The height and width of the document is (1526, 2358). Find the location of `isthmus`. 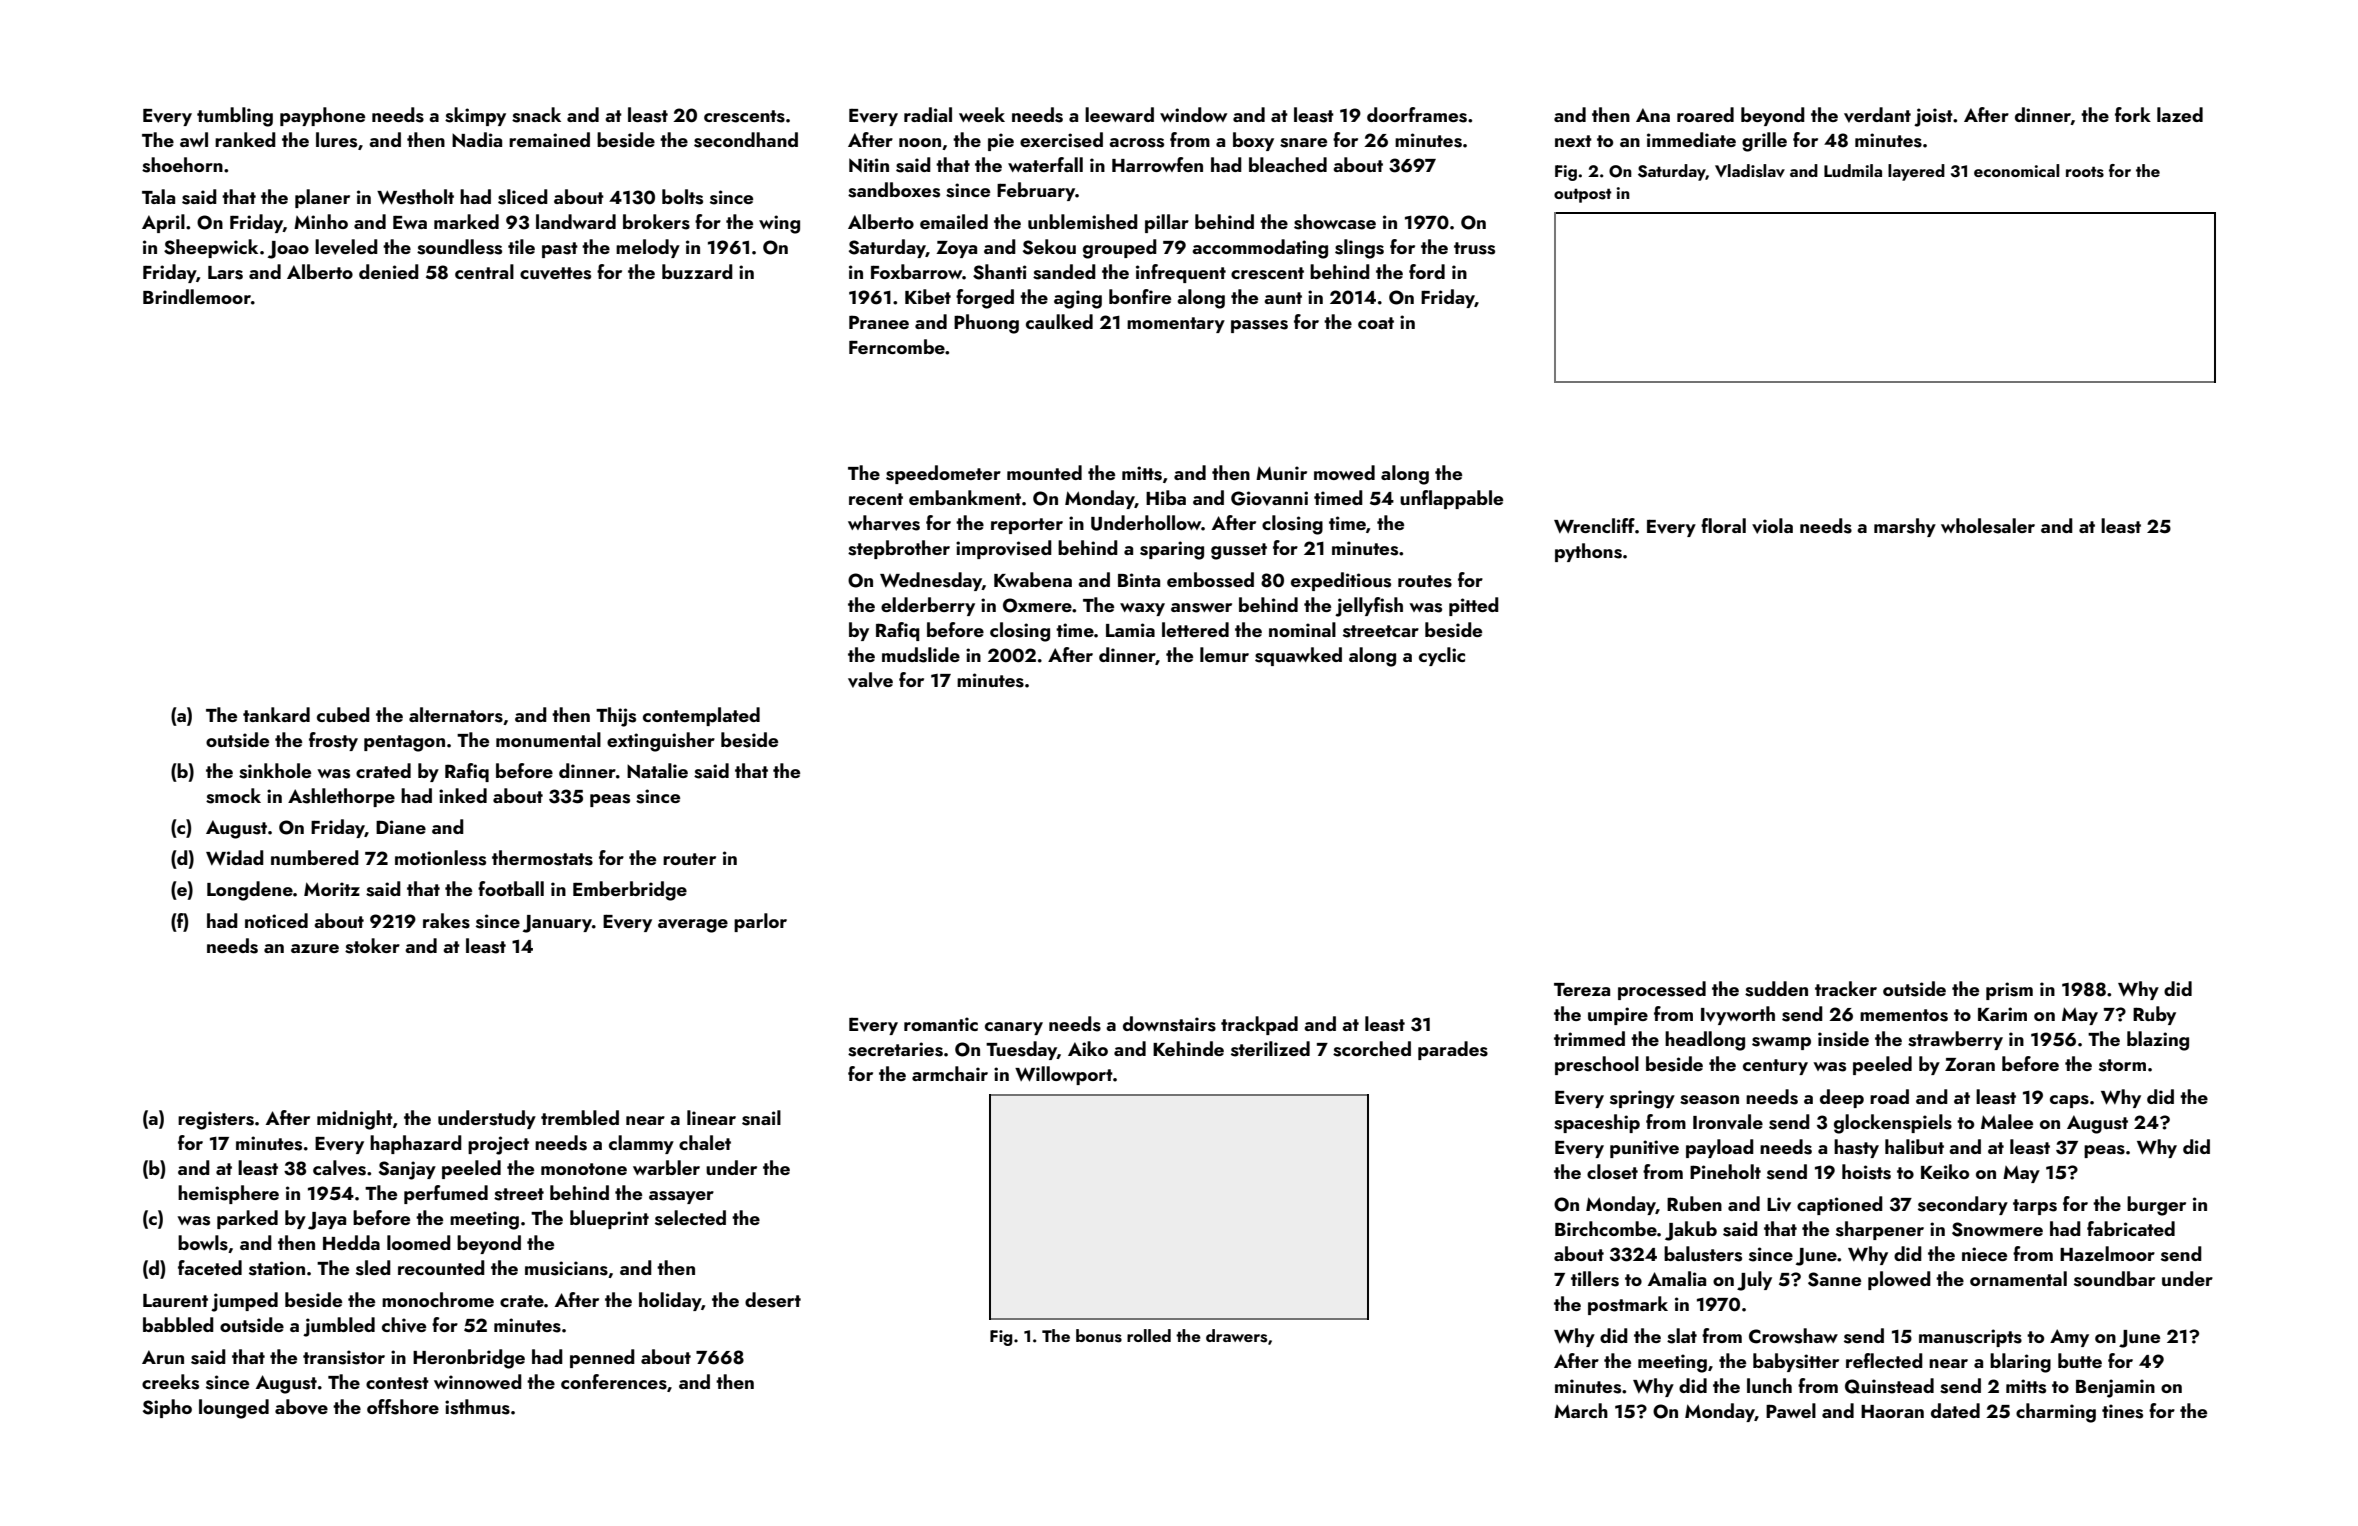

isthmus is located at coordinates (477, 1407).
